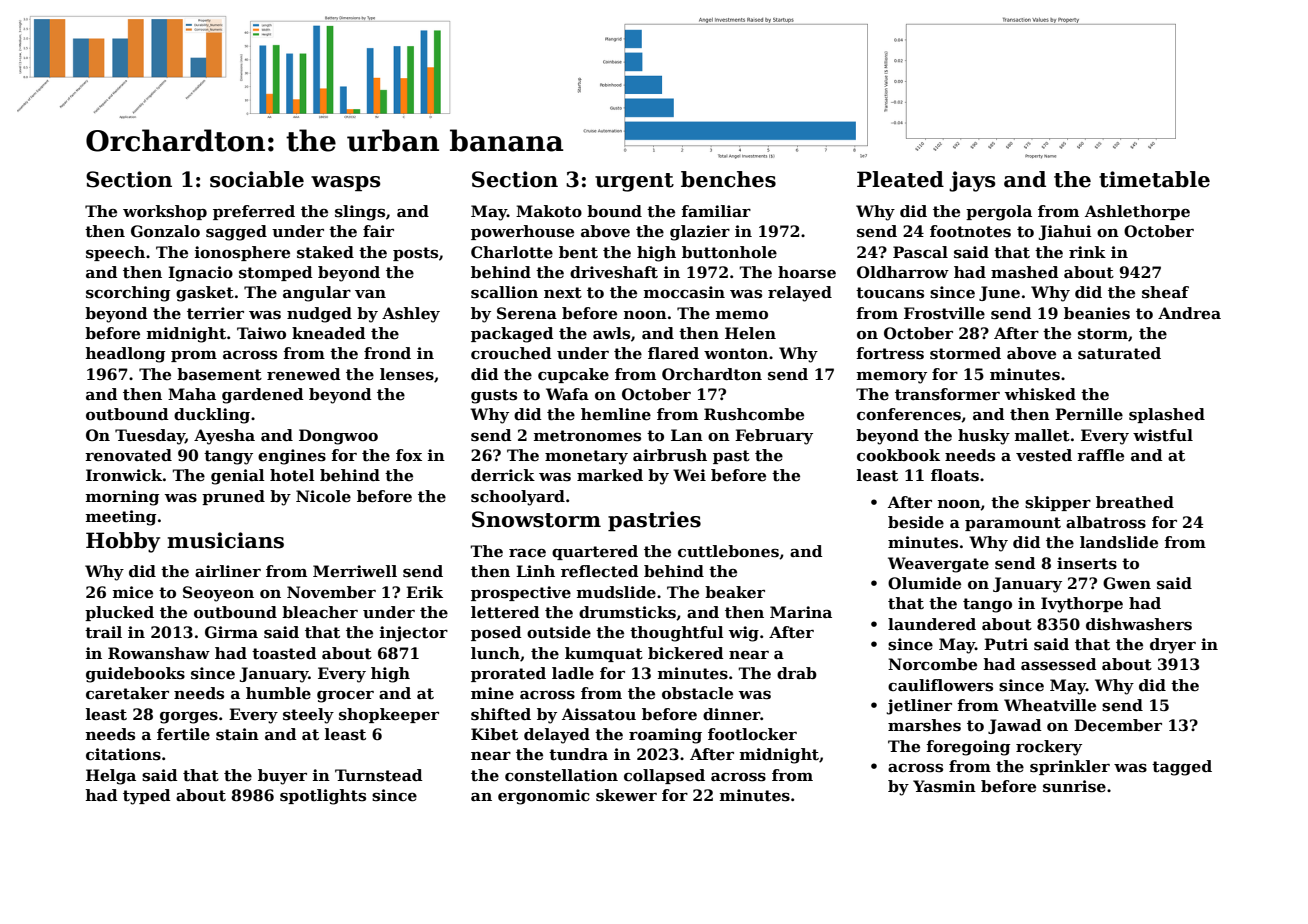  What do you see at coordinates (903, 272) in the screenshot?
I see `Oldharrow` at bounding box center [903, 272].
